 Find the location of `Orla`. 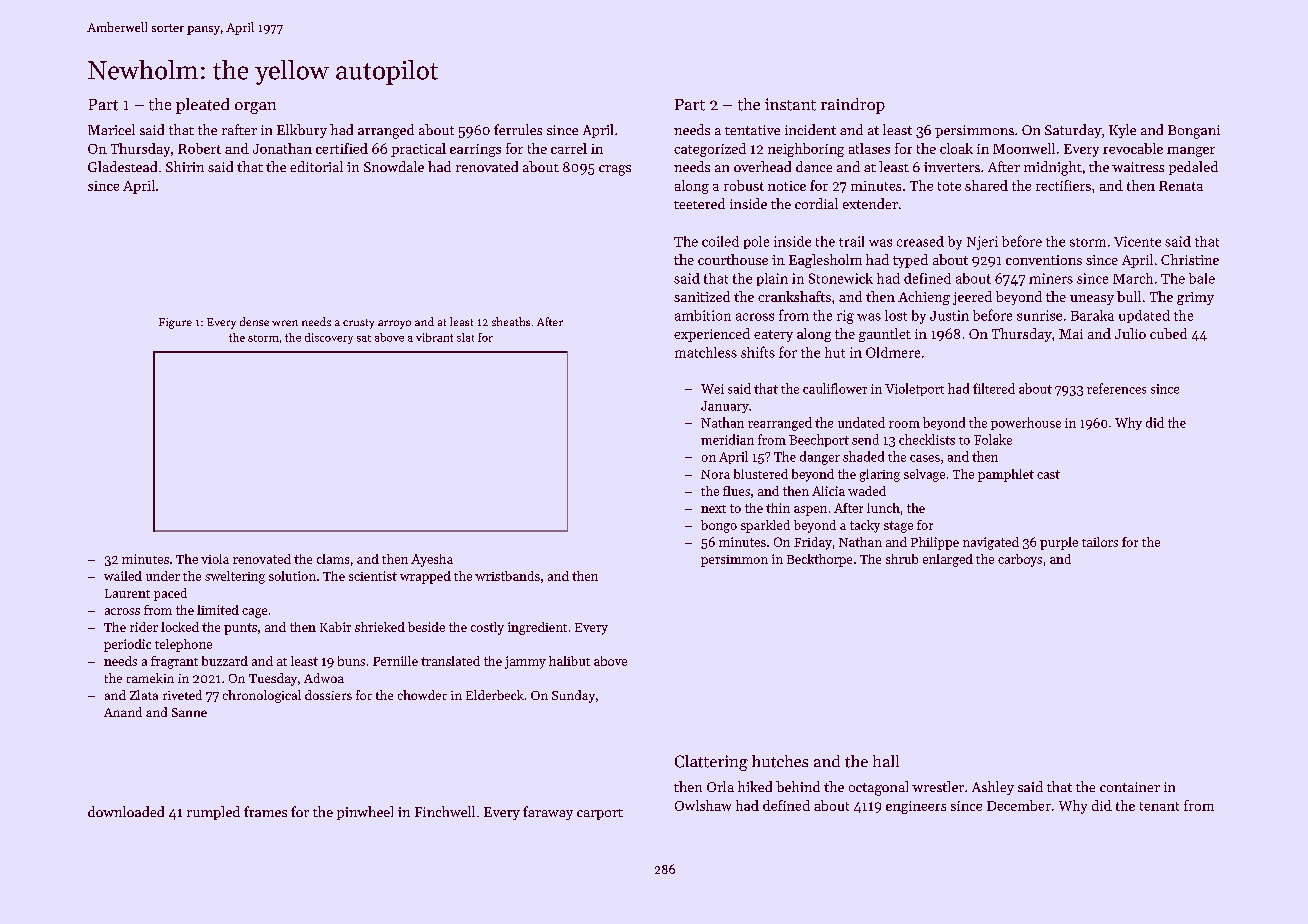

Orla is located at coordinates (720, 786).
